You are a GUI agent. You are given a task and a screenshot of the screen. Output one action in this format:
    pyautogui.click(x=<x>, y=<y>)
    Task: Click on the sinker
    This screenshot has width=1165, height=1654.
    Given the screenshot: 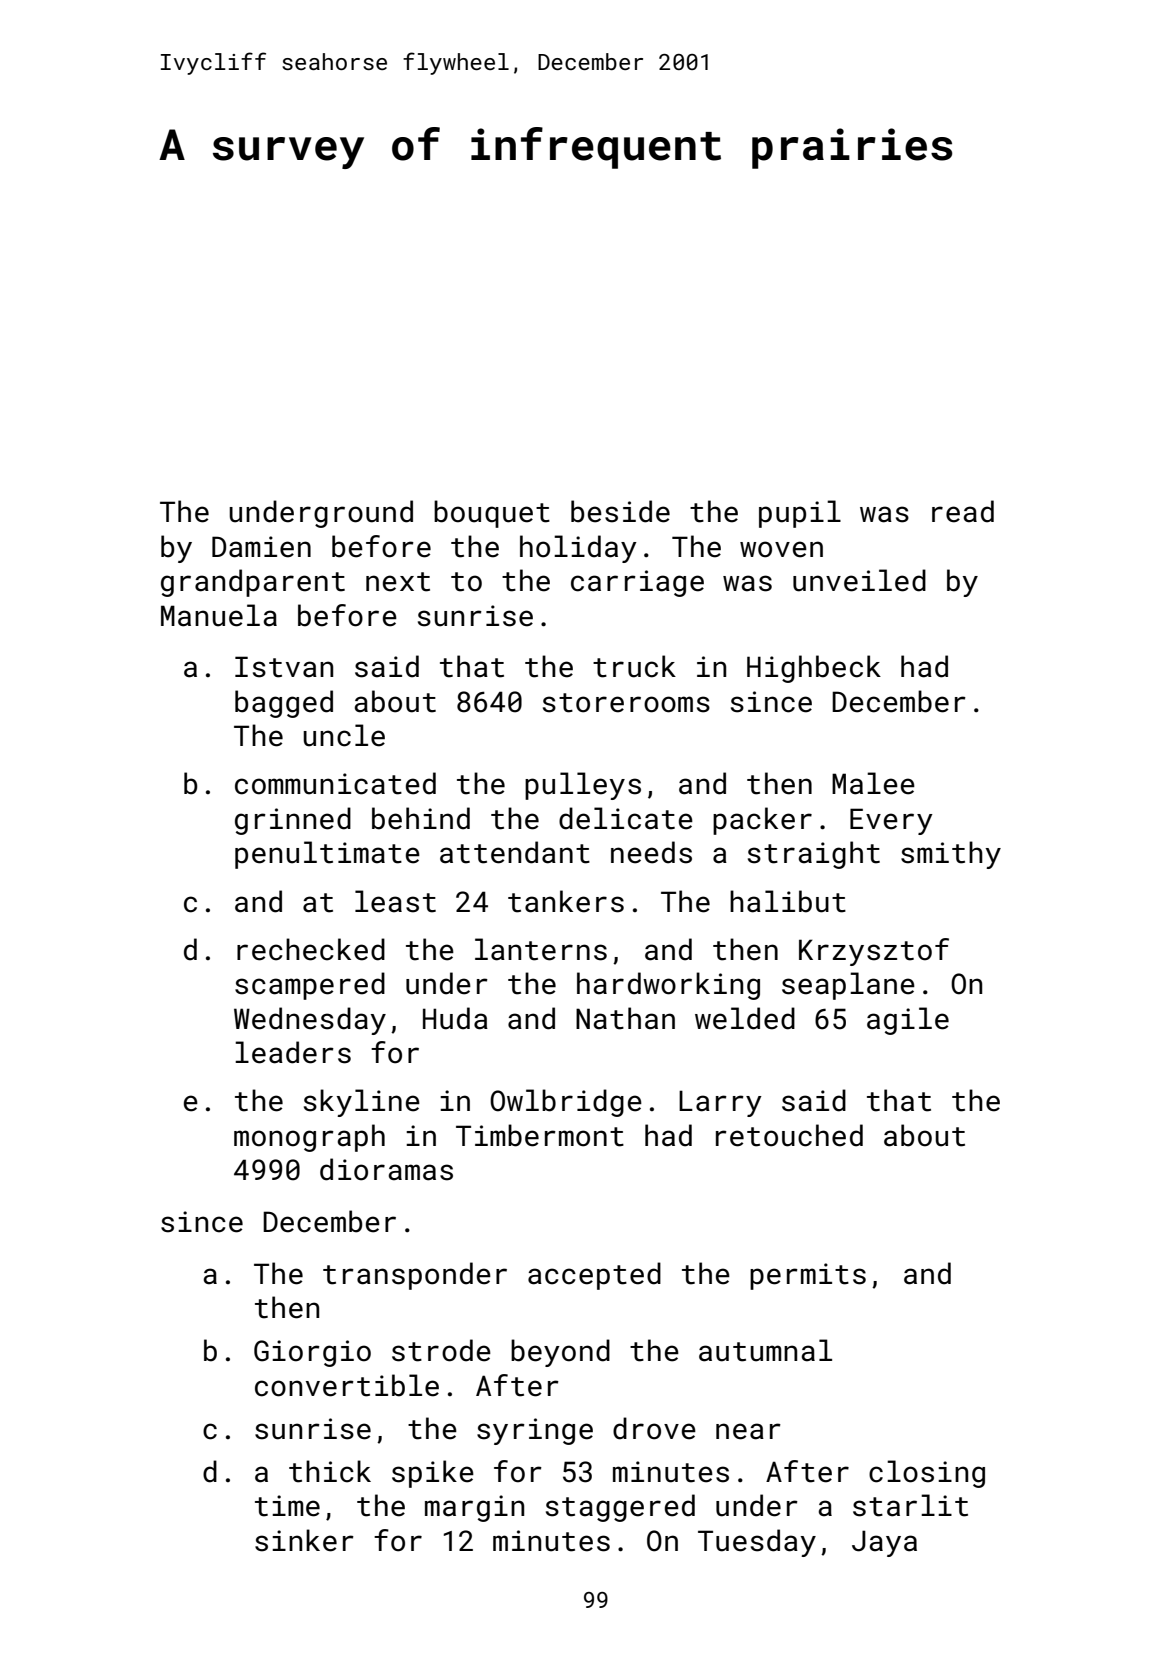 What is the action you would take?
    pyautogui.click(x=304, y=1540)
